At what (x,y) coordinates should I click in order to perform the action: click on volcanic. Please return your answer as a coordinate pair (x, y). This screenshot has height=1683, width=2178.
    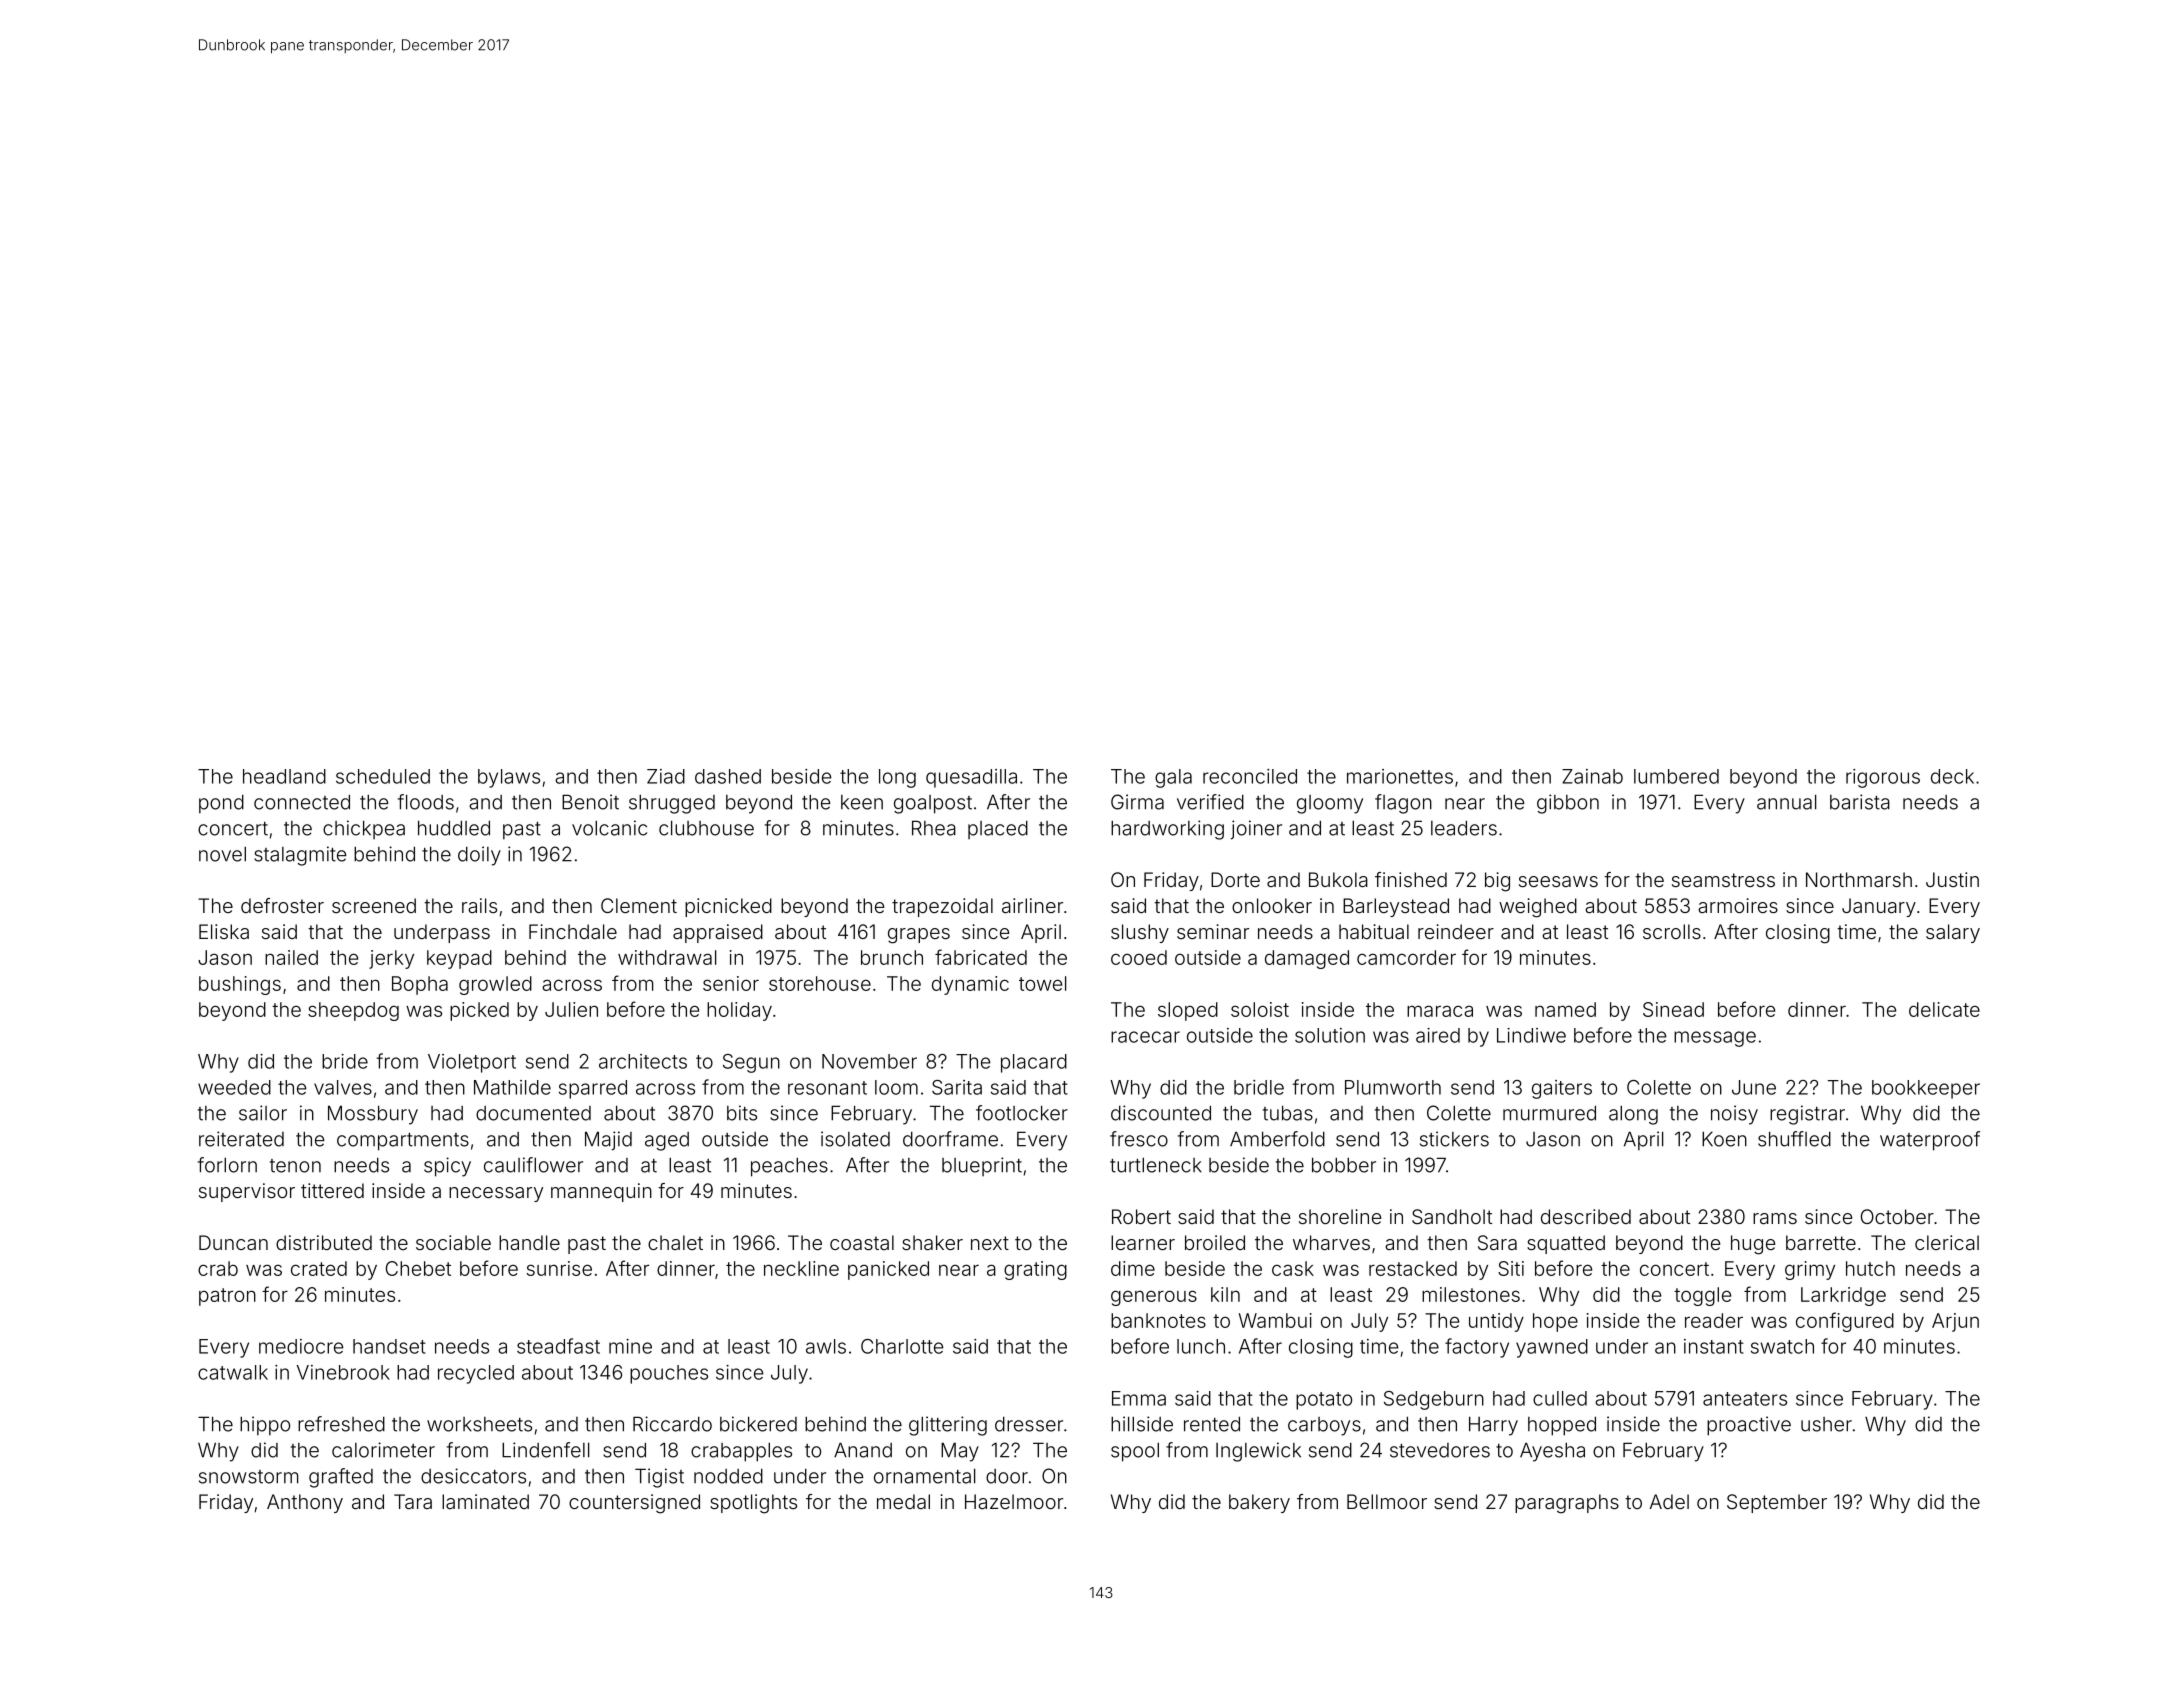
    Looking at the image, I should click on (609, 828).
